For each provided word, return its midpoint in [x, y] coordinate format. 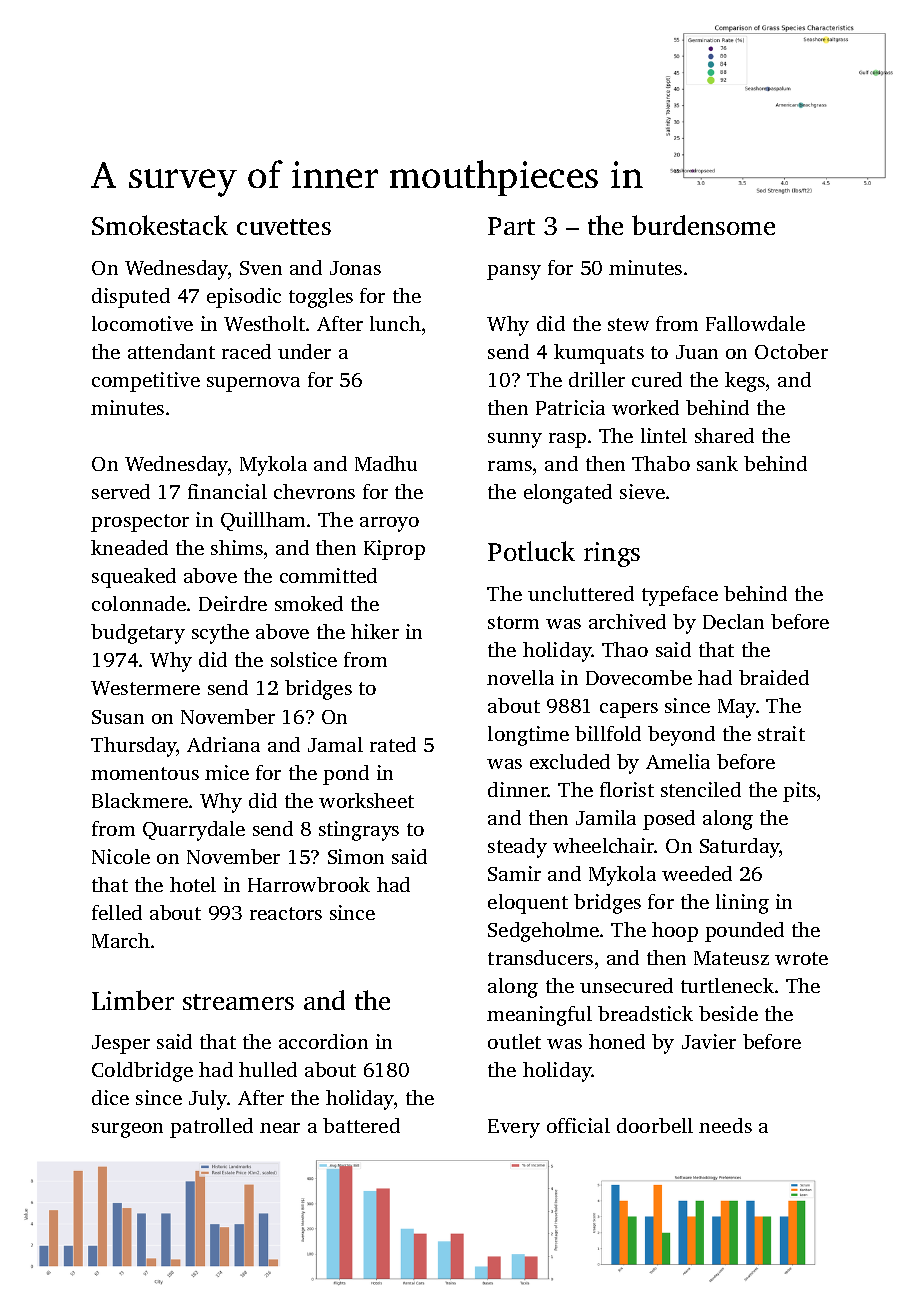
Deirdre [233, 603]
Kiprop [394, 550]
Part [511, 226]
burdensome [703, 225]
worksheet [366, 800]
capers [629, 710]
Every [514, 1128]
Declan [733, 621]
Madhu [386, 463]
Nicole [121, 856]
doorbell [655, 1125]
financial [227, 491]
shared [724, 435]
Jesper [121, 1044]
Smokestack [160, 225]
